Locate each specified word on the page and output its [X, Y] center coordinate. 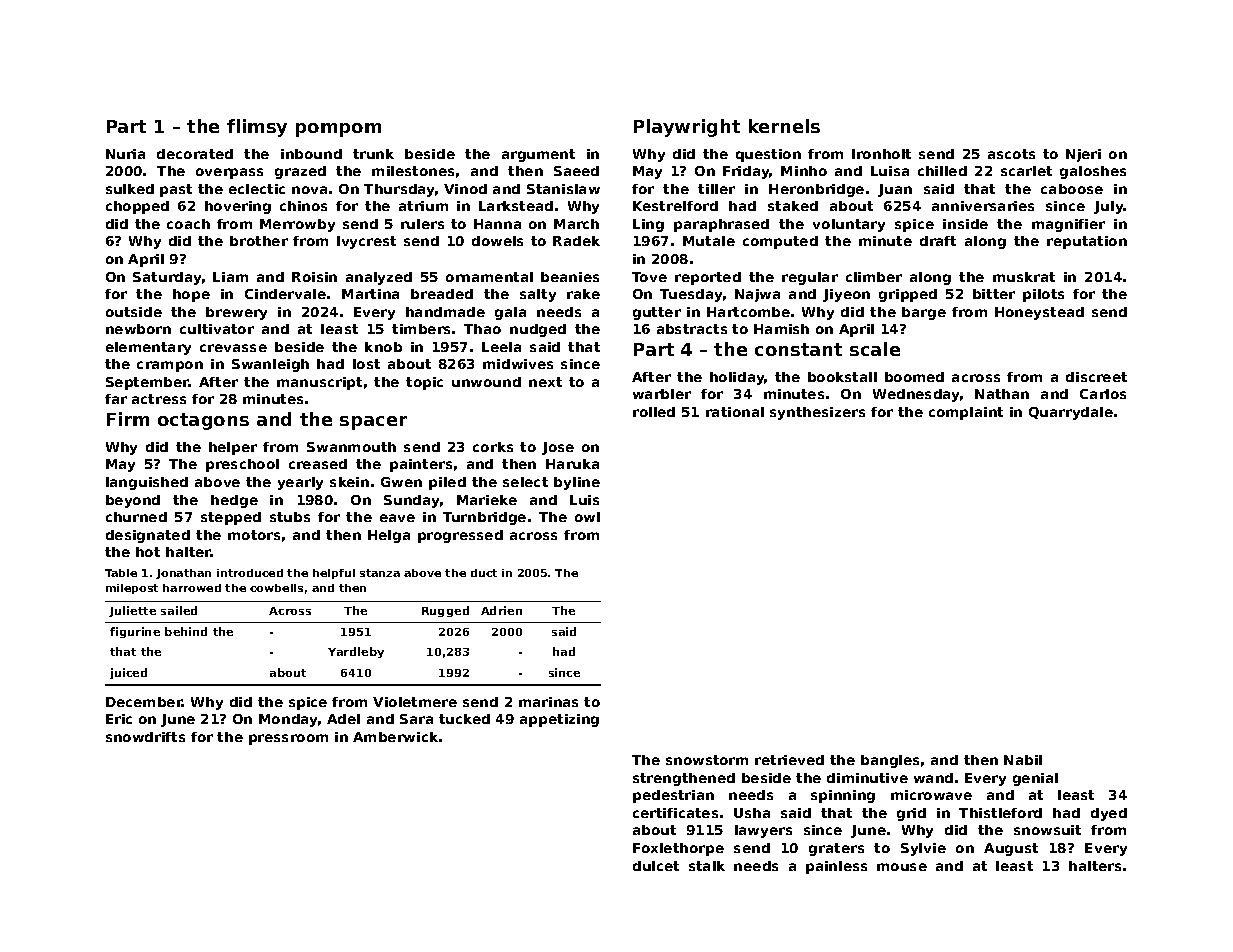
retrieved [789, 760]
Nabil [1023, 760]
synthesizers [817, 413]
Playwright [687, 128]
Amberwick [395, 737]
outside [134, 312]
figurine [135, 632]
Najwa [757, 295]
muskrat [1024, 277]
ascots [1011, 154]
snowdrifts [145, 737]
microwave [931, 795]
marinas [548, 702]
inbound [311, 154]
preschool [242, 465]
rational [735, 412]
